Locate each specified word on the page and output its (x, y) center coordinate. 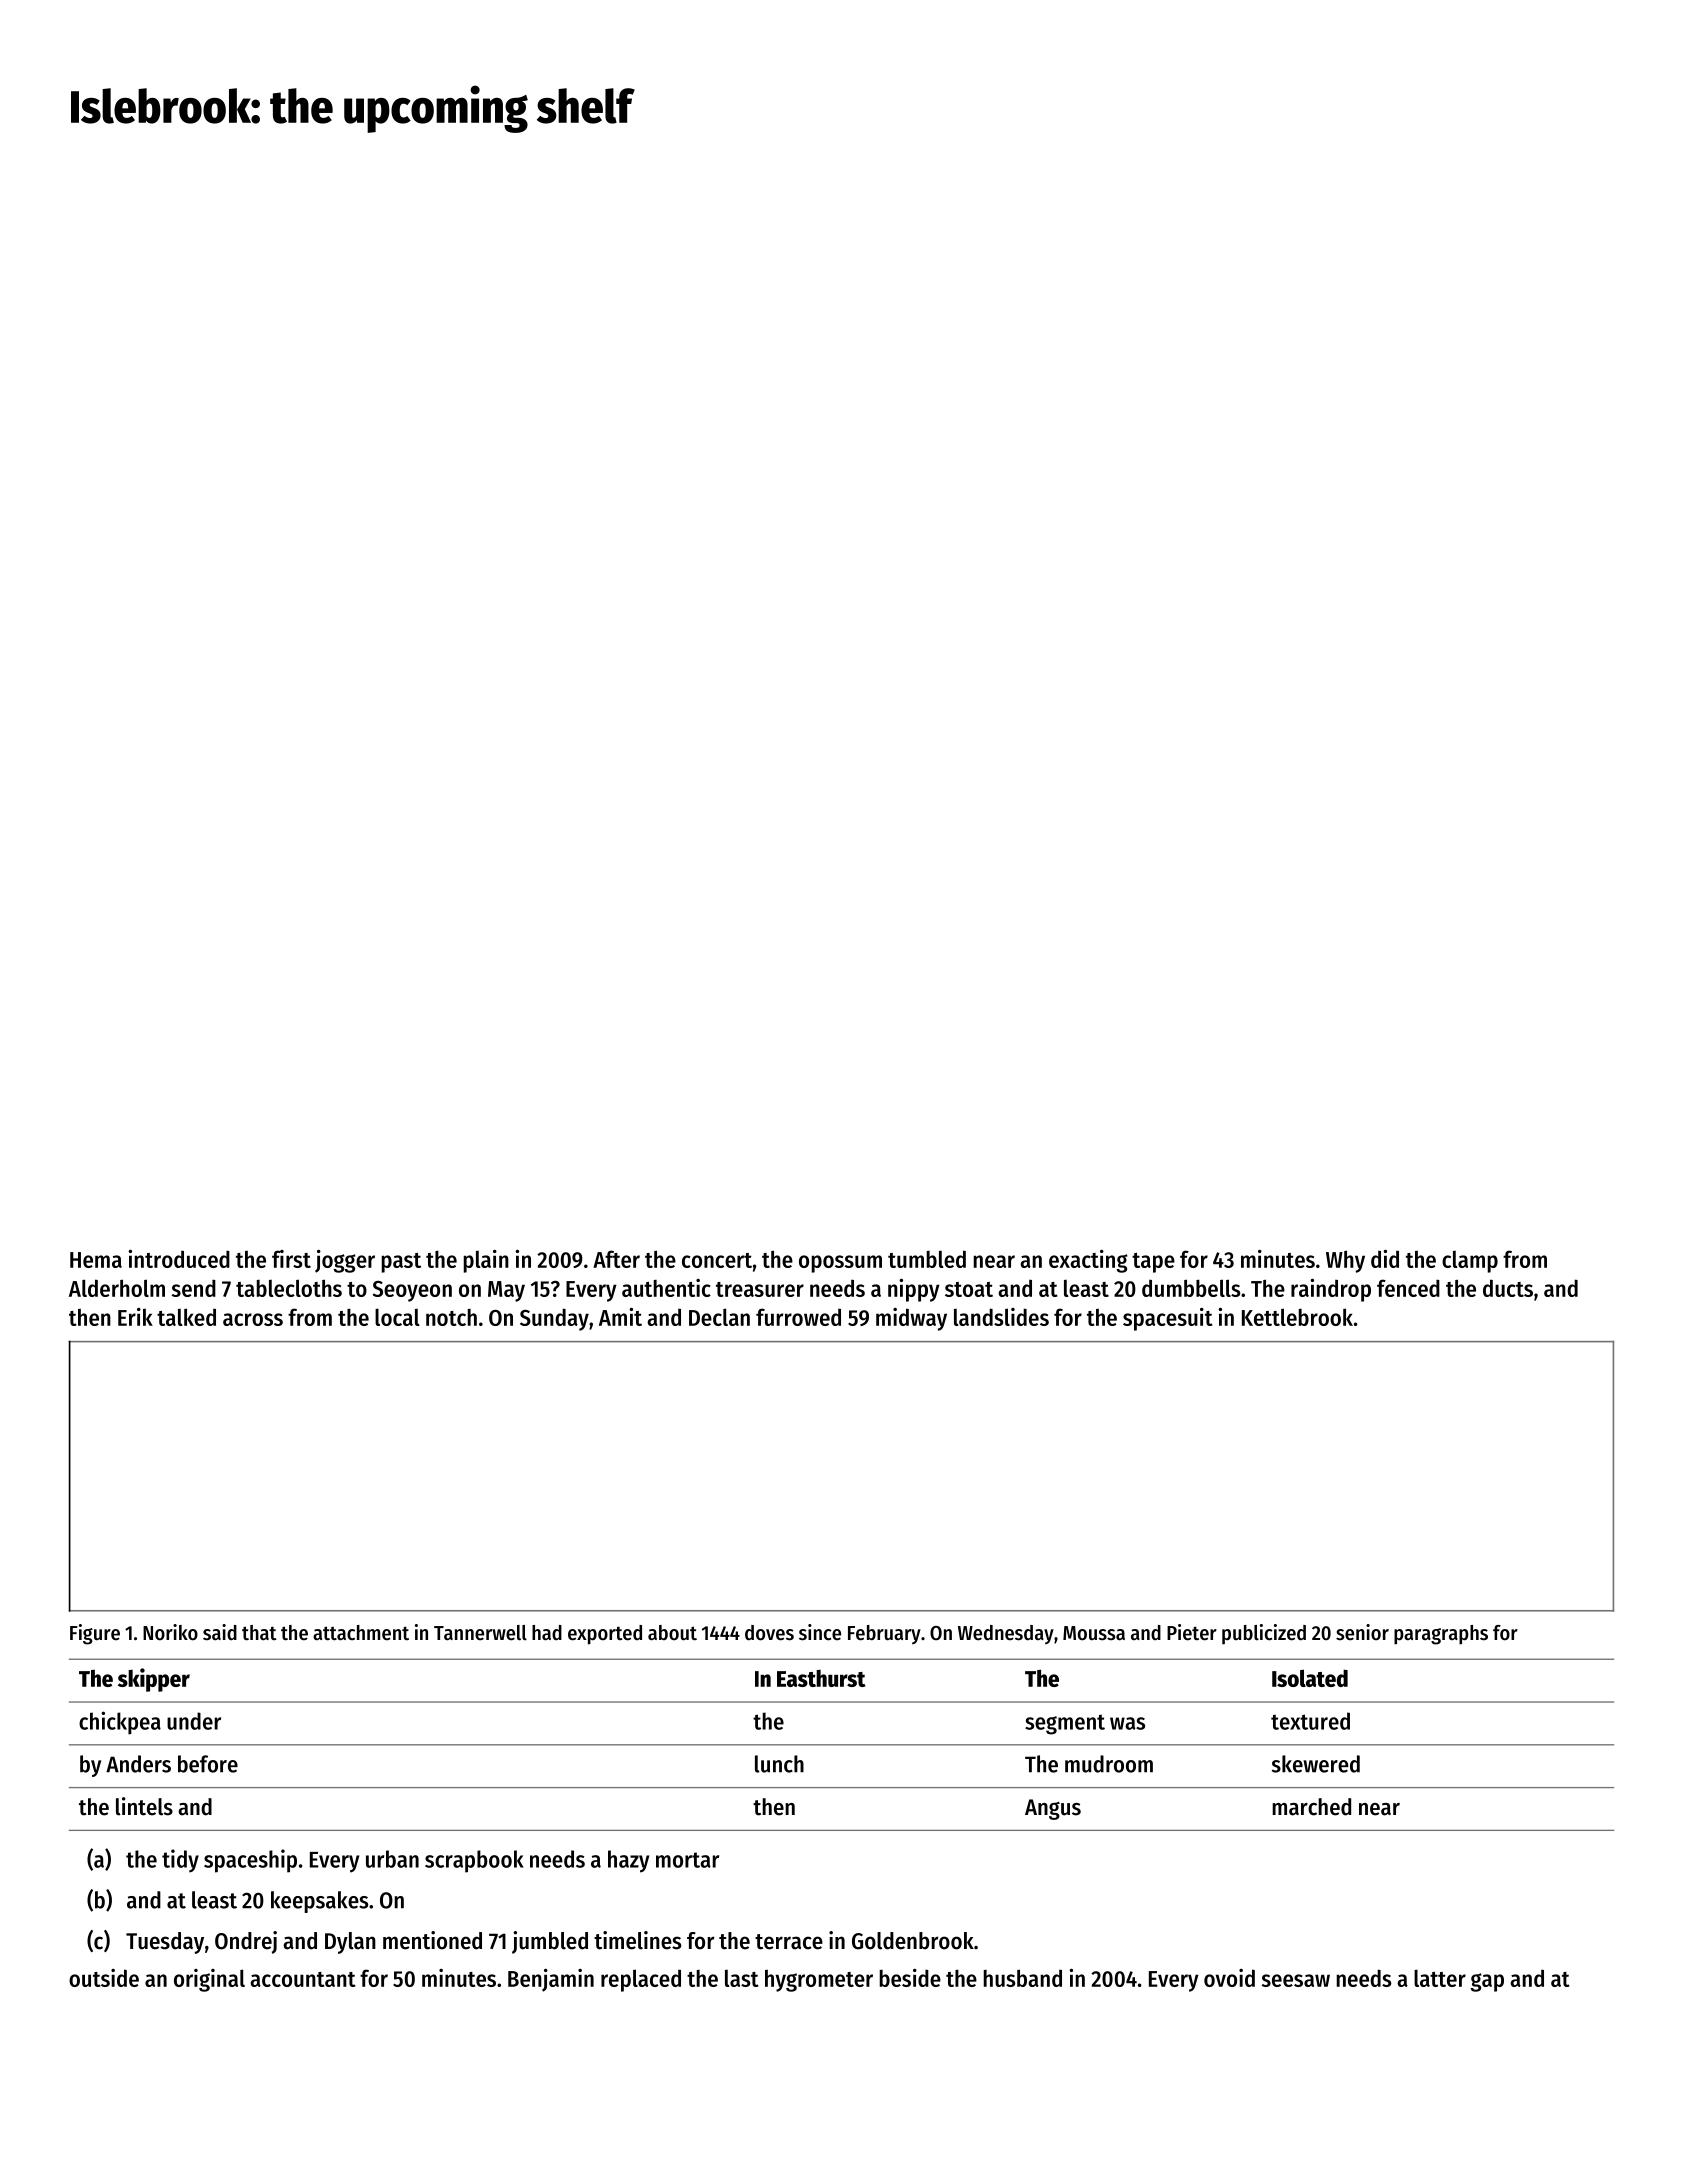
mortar (687, 1860)
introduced (179, 1259)
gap (1487, 1982)
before (208, 1764)
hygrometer (819, 1981)
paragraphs (1441, 1635)
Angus (1053, 1809)
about (672, 1633)
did (1385, 1259)
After (616, 1259)
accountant (303, 1979)
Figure (95, 1634)
